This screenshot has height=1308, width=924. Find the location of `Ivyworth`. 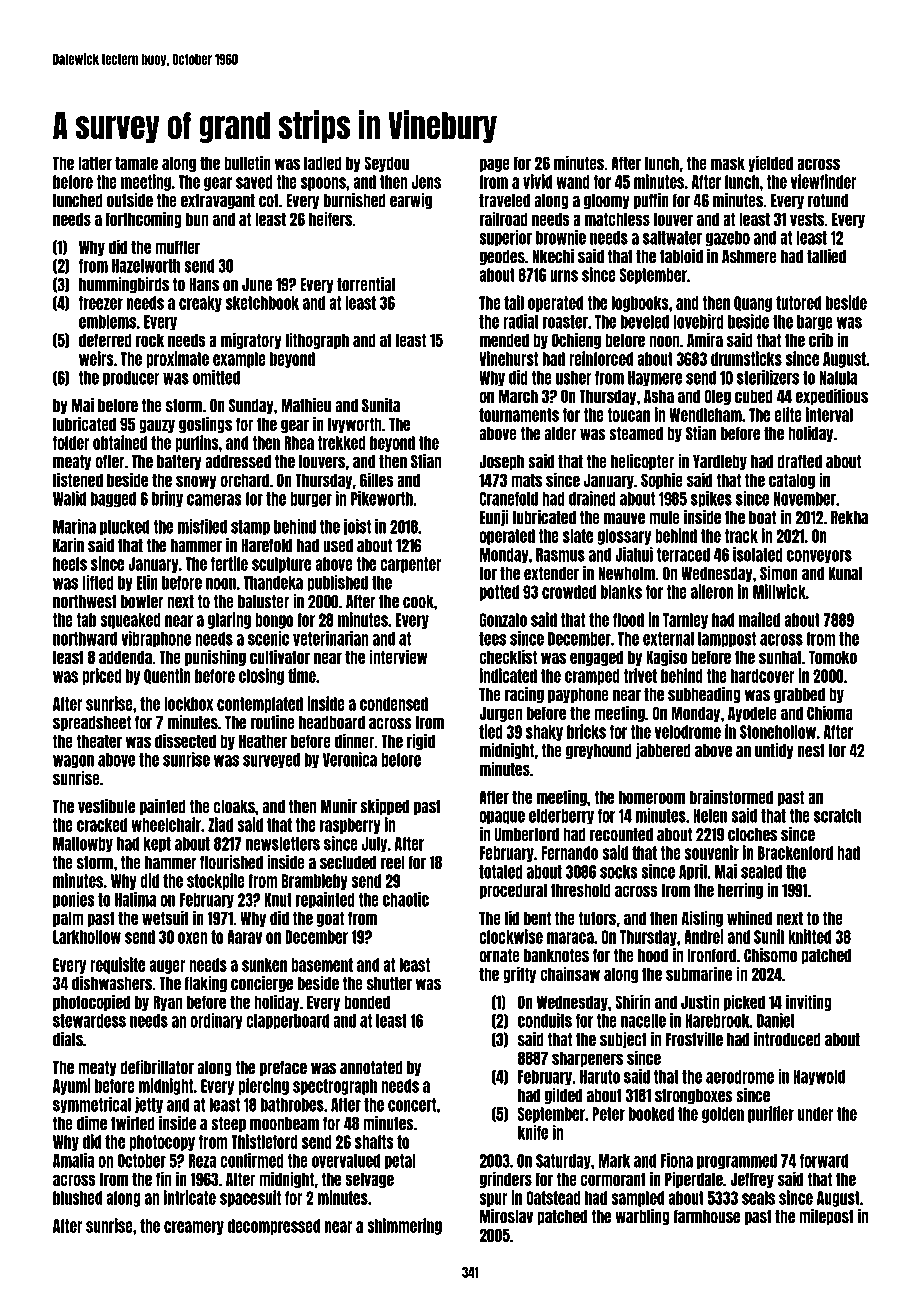

Ivyworth is located at coordinates (355, 425).
